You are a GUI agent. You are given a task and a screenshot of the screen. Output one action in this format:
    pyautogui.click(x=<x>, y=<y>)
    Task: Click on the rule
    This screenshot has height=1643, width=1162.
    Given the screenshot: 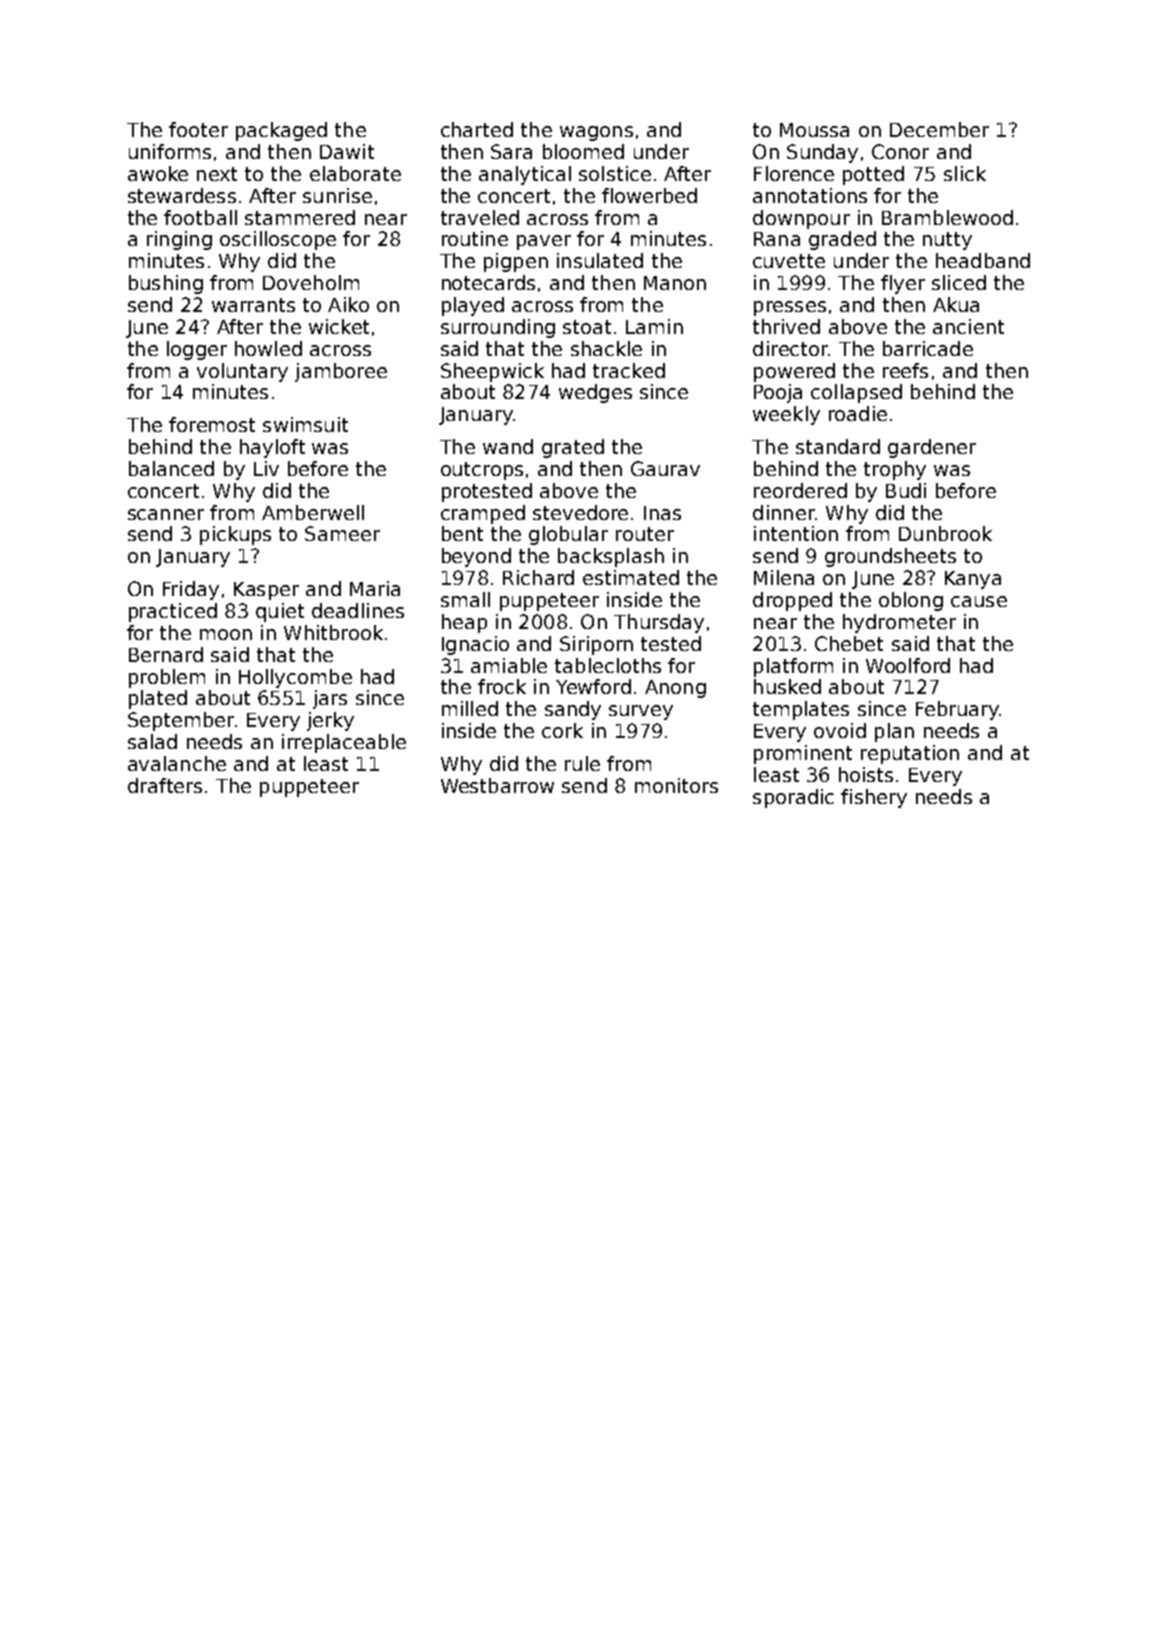 What is the action you would take?
    pyautogui.click(x=582, y=763)
